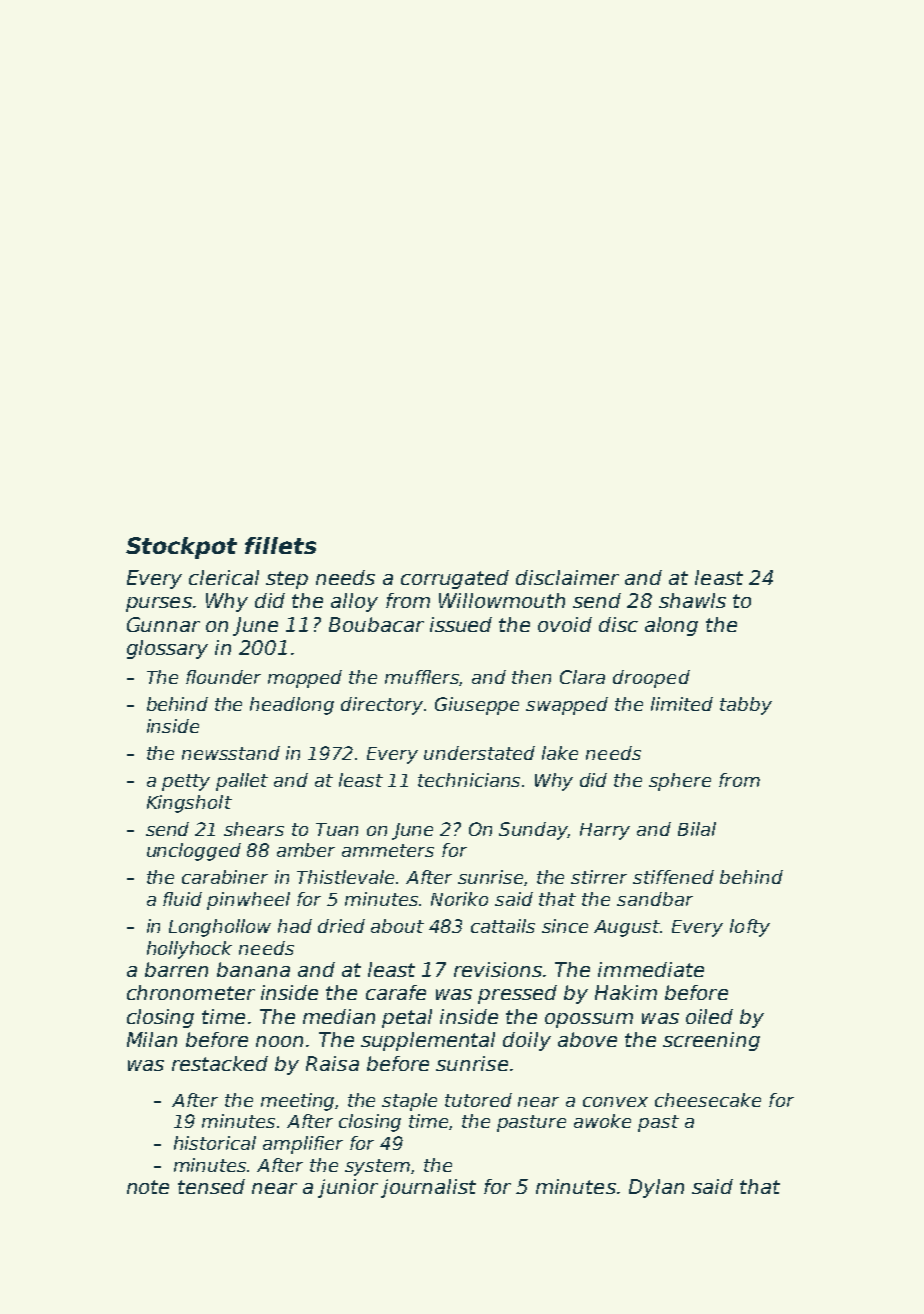  I want to click on amplifier, so click(303, 1145).
